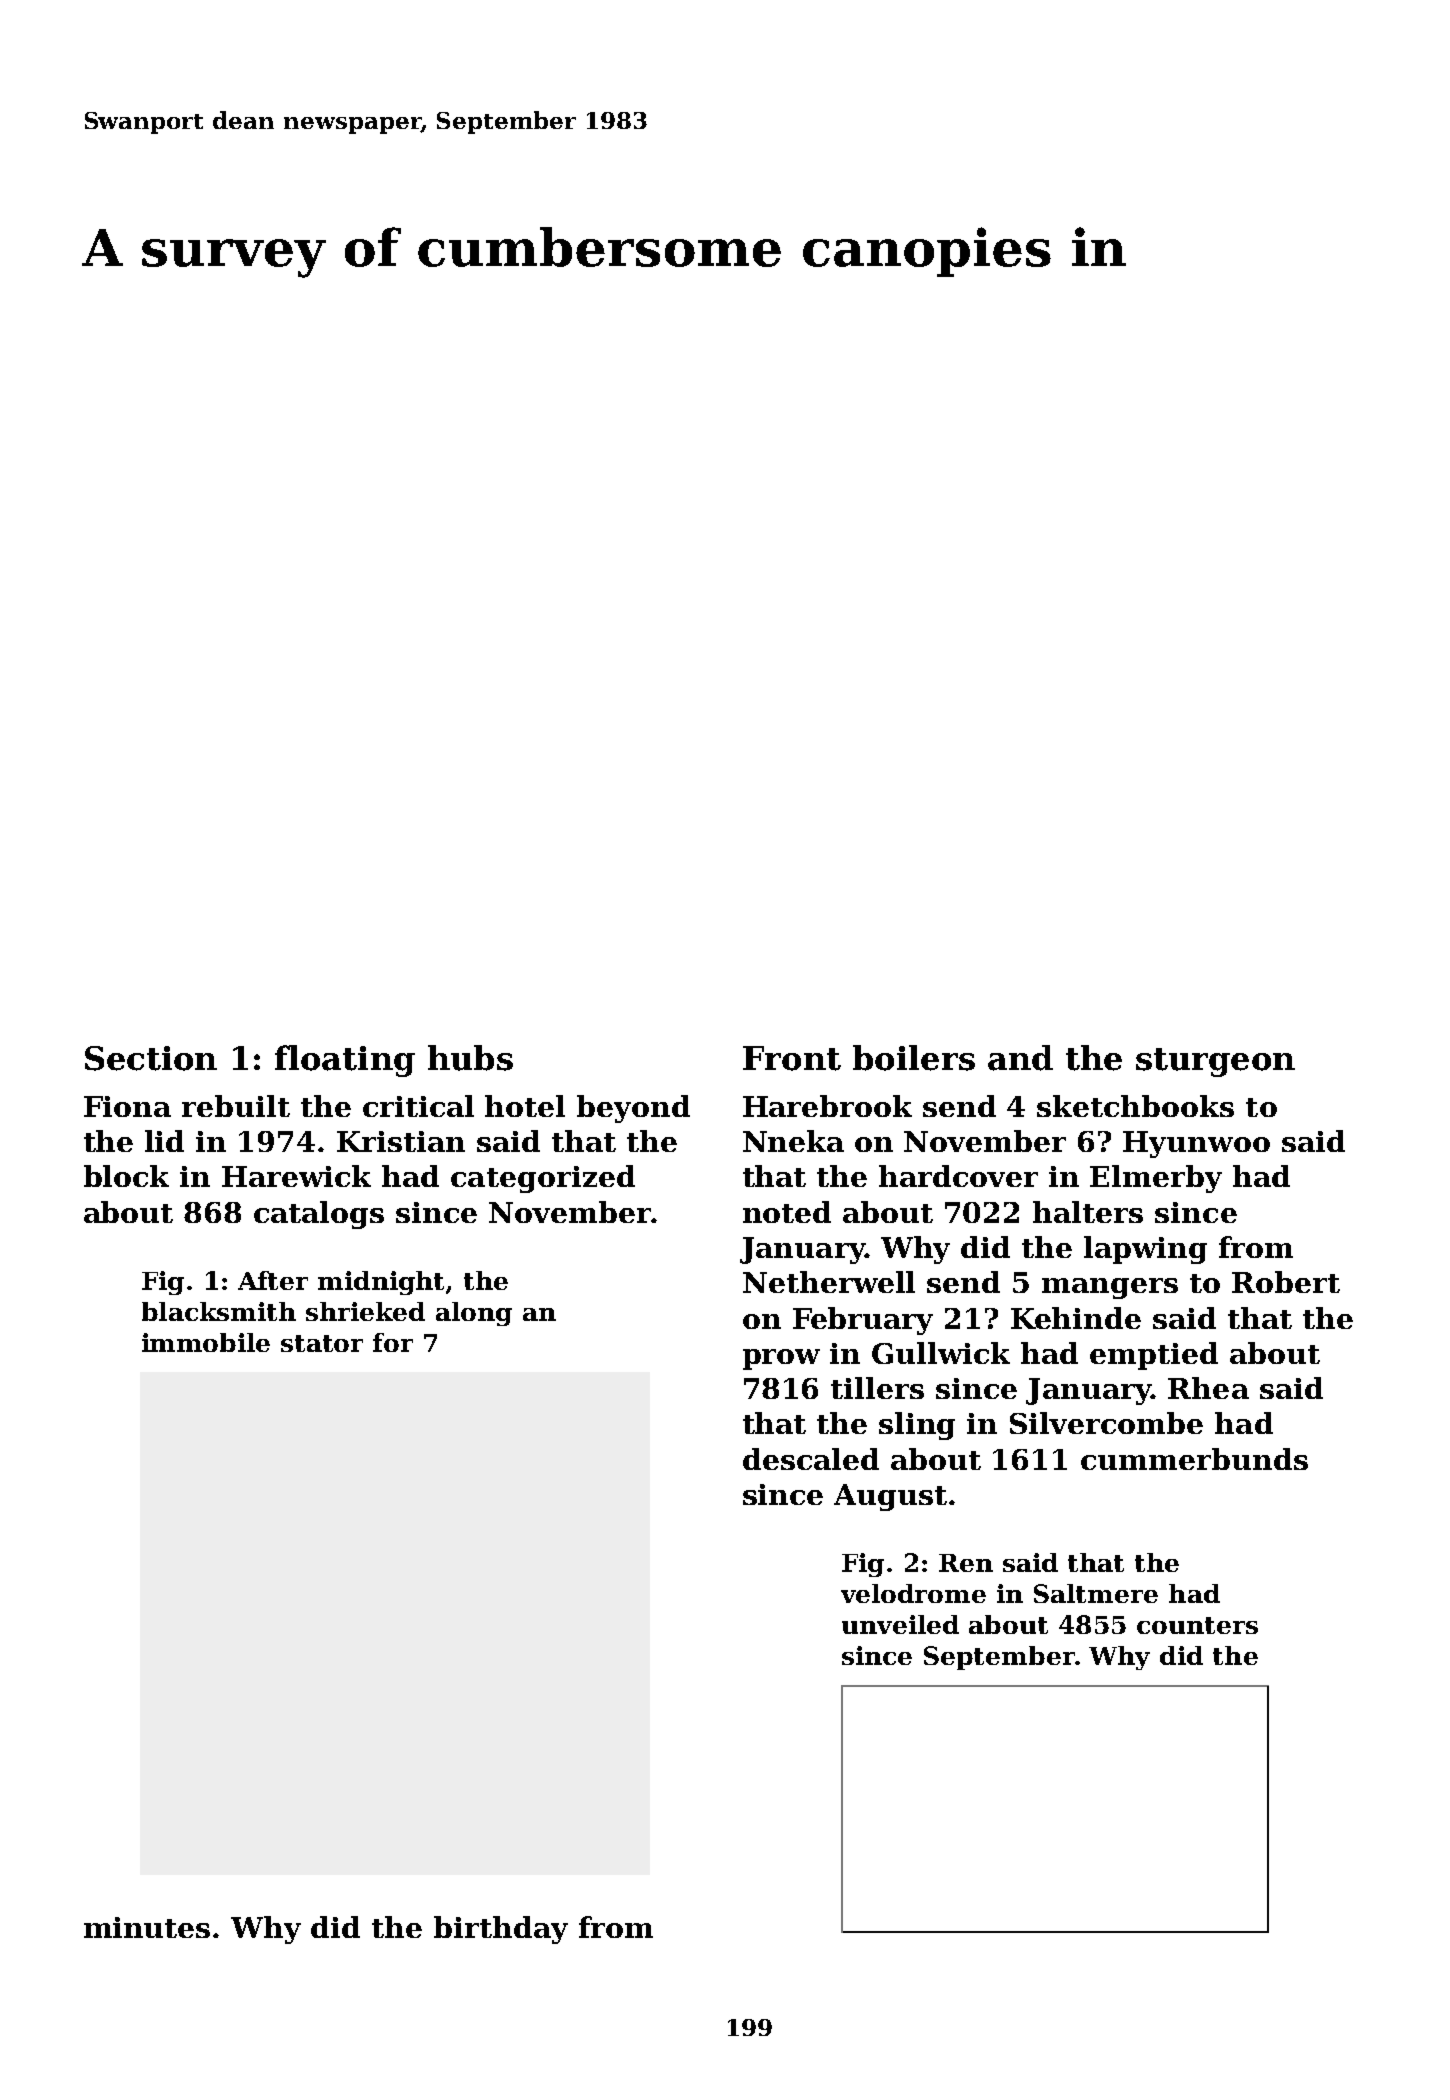 The height and width of the document is (2100, 1450). I want to click on unveiled, so click(900, 1624).
